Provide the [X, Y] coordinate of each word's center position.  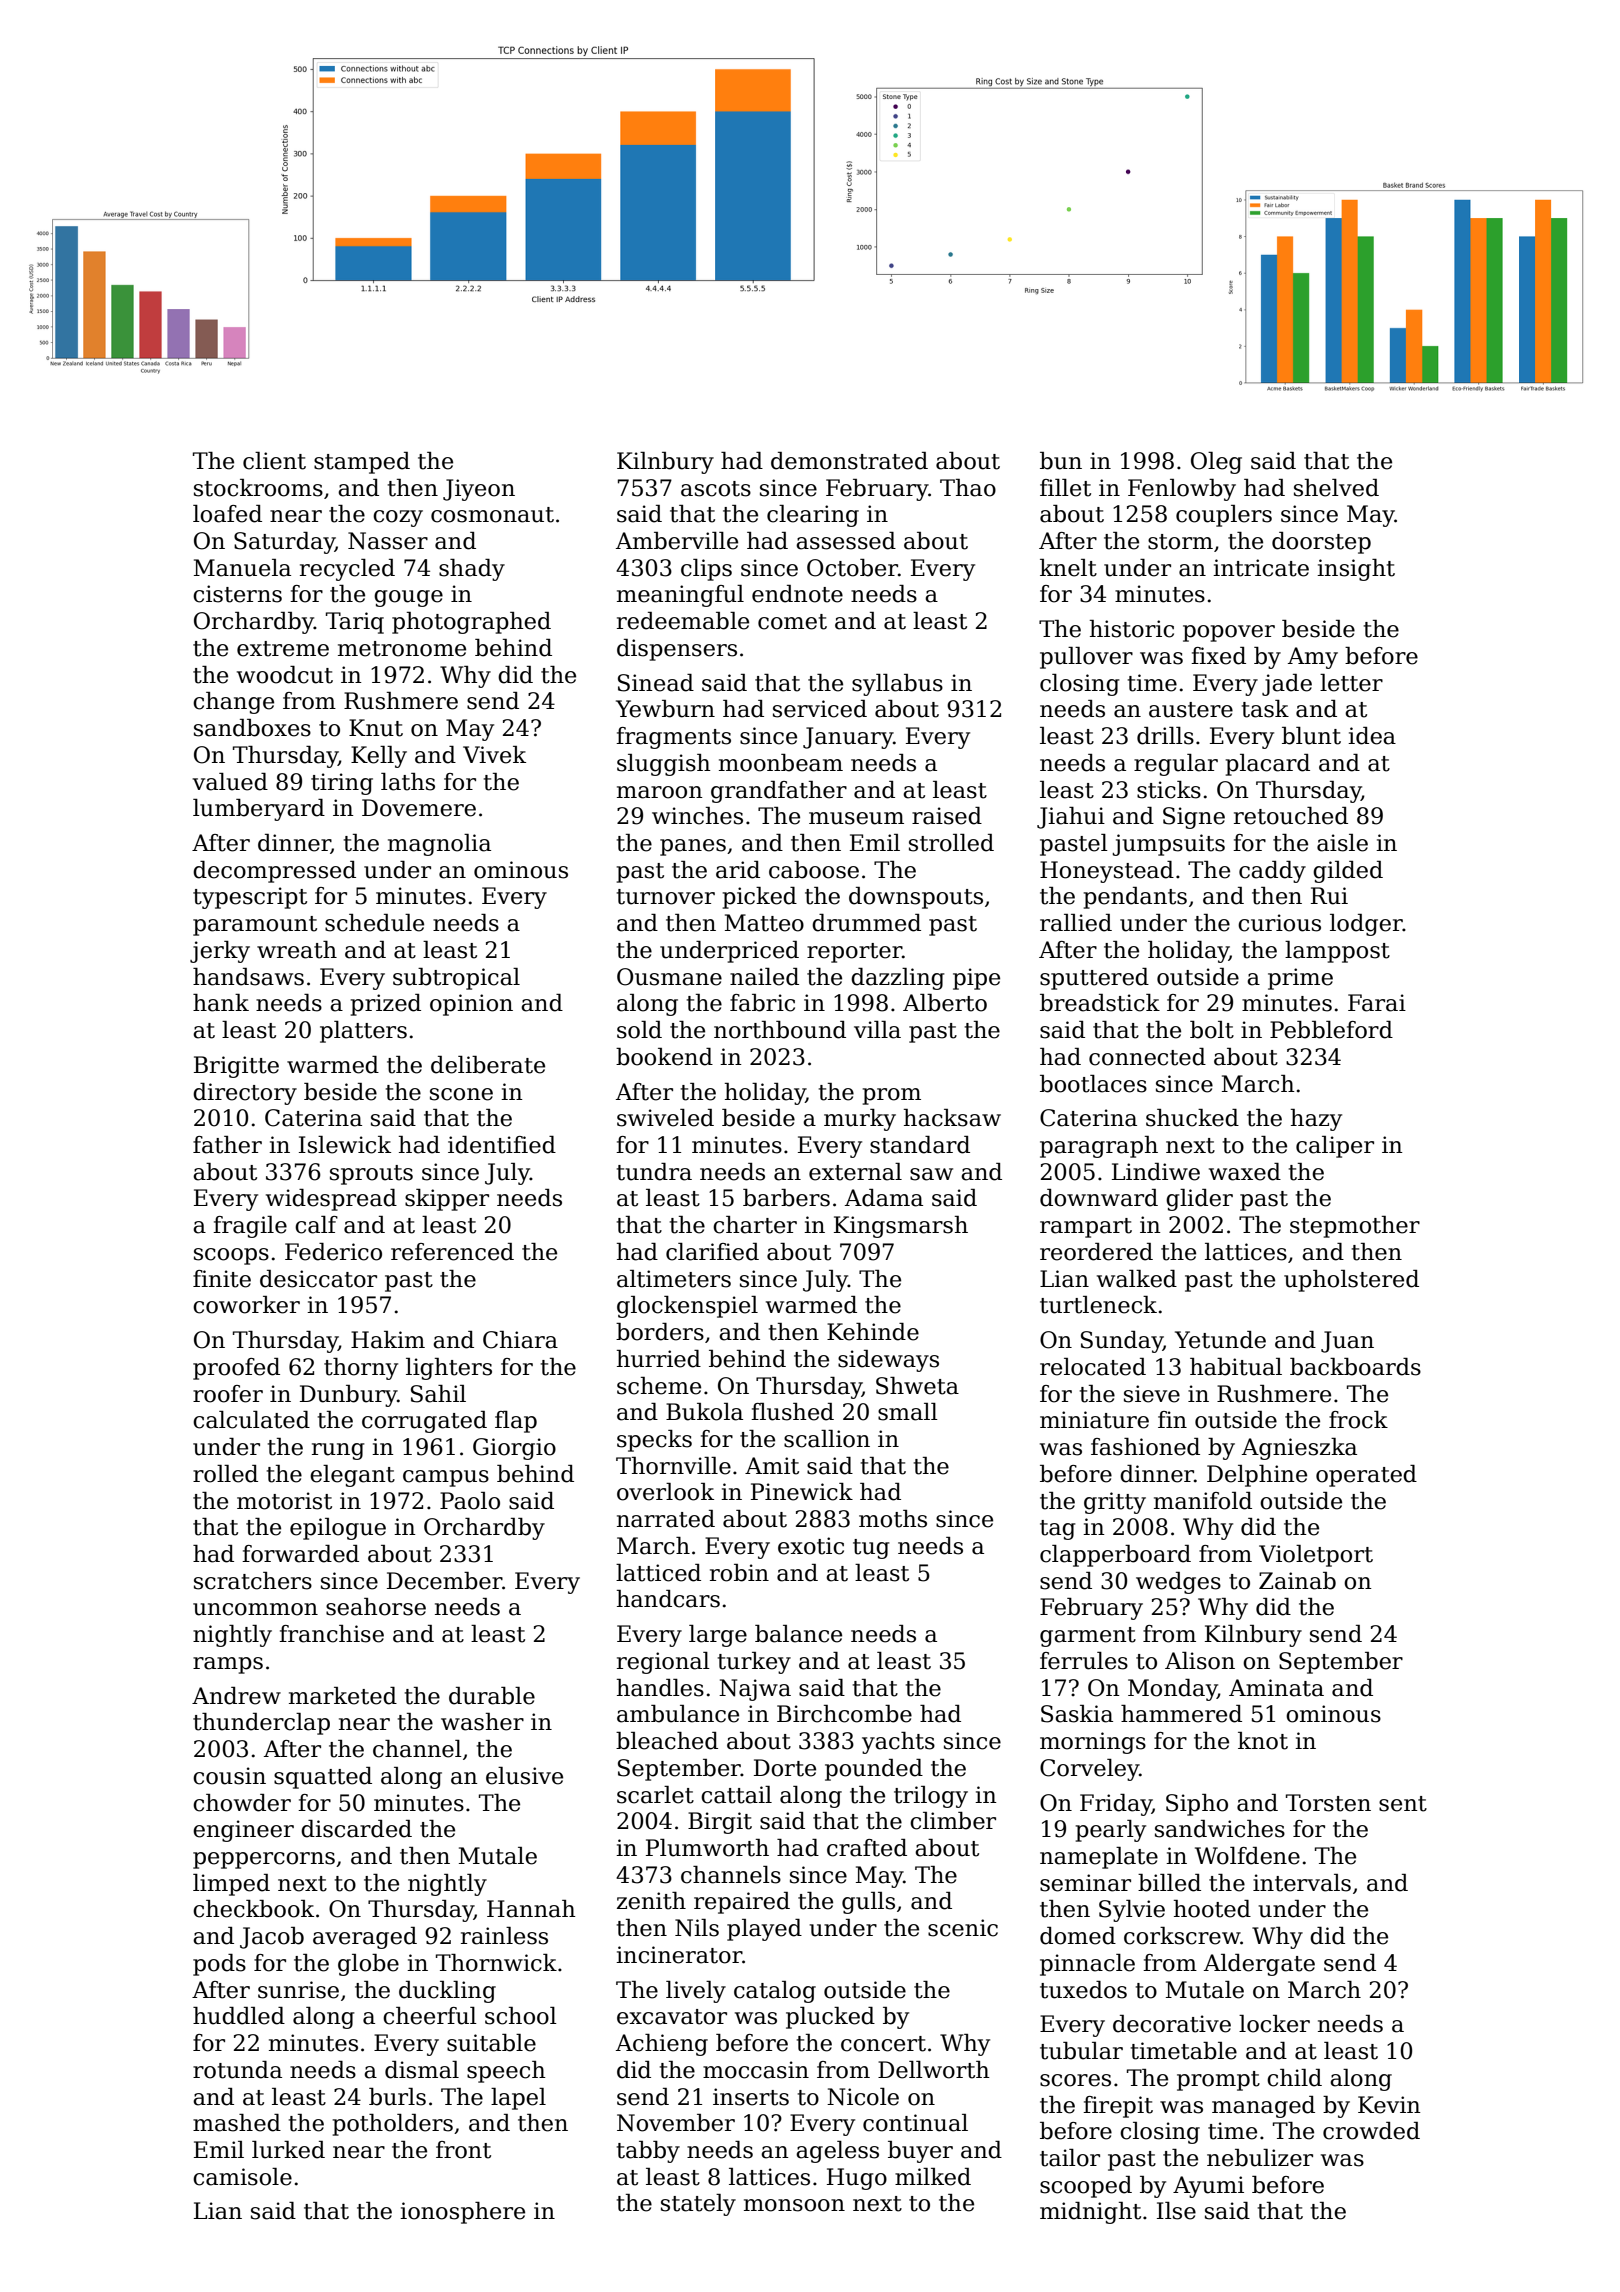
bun [1061, 461]
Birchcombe [844, 1714]
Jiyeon [479, 490]
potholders [393, 2125]
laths [408, 782]
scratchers [253, 1581]
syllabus [897, 685]
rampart [1086, 1228]
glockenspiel [687, 1307]
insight [1356, 570]
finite [222, 1279]
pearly [1111, 1831]
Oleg [1216, 463]
